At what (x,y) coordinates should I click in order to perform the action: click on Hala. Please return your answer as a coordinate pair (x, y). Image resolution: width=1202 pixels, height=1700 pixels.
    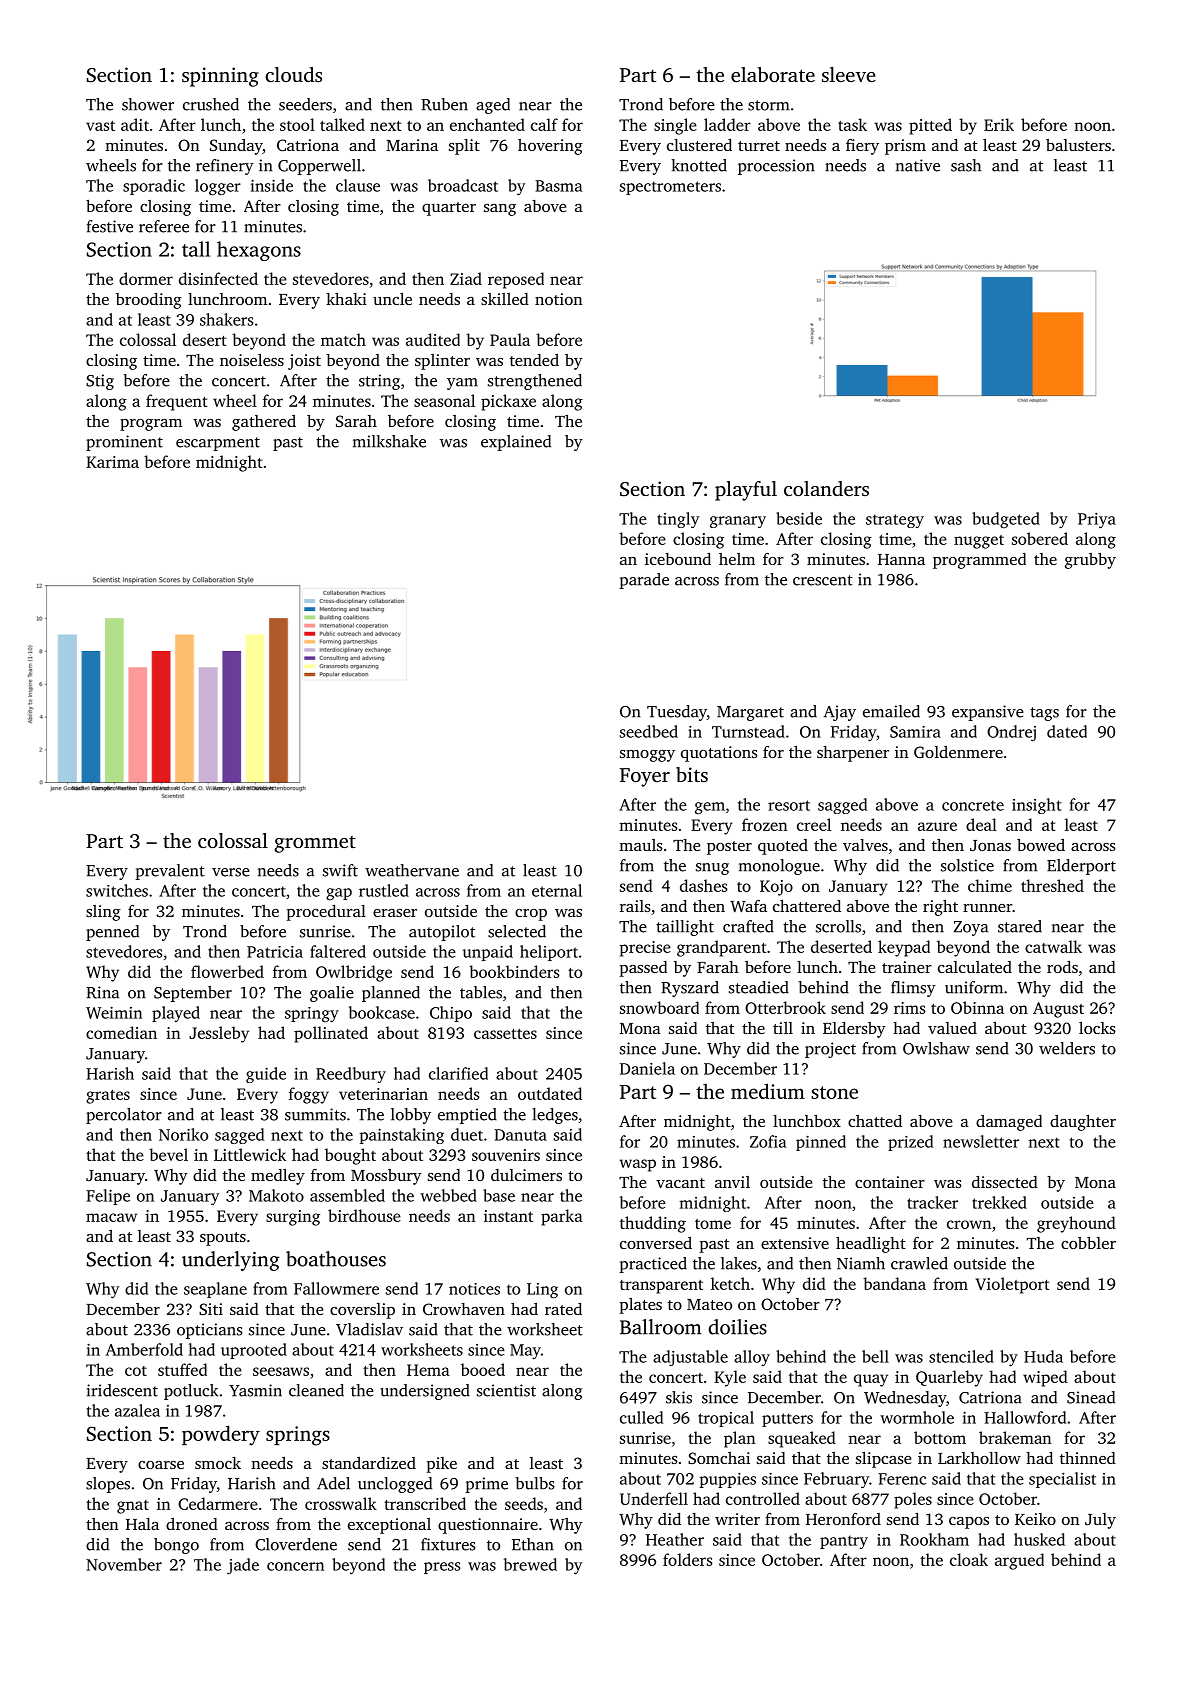
    Looking at the image, I should click on (142, 1524).
